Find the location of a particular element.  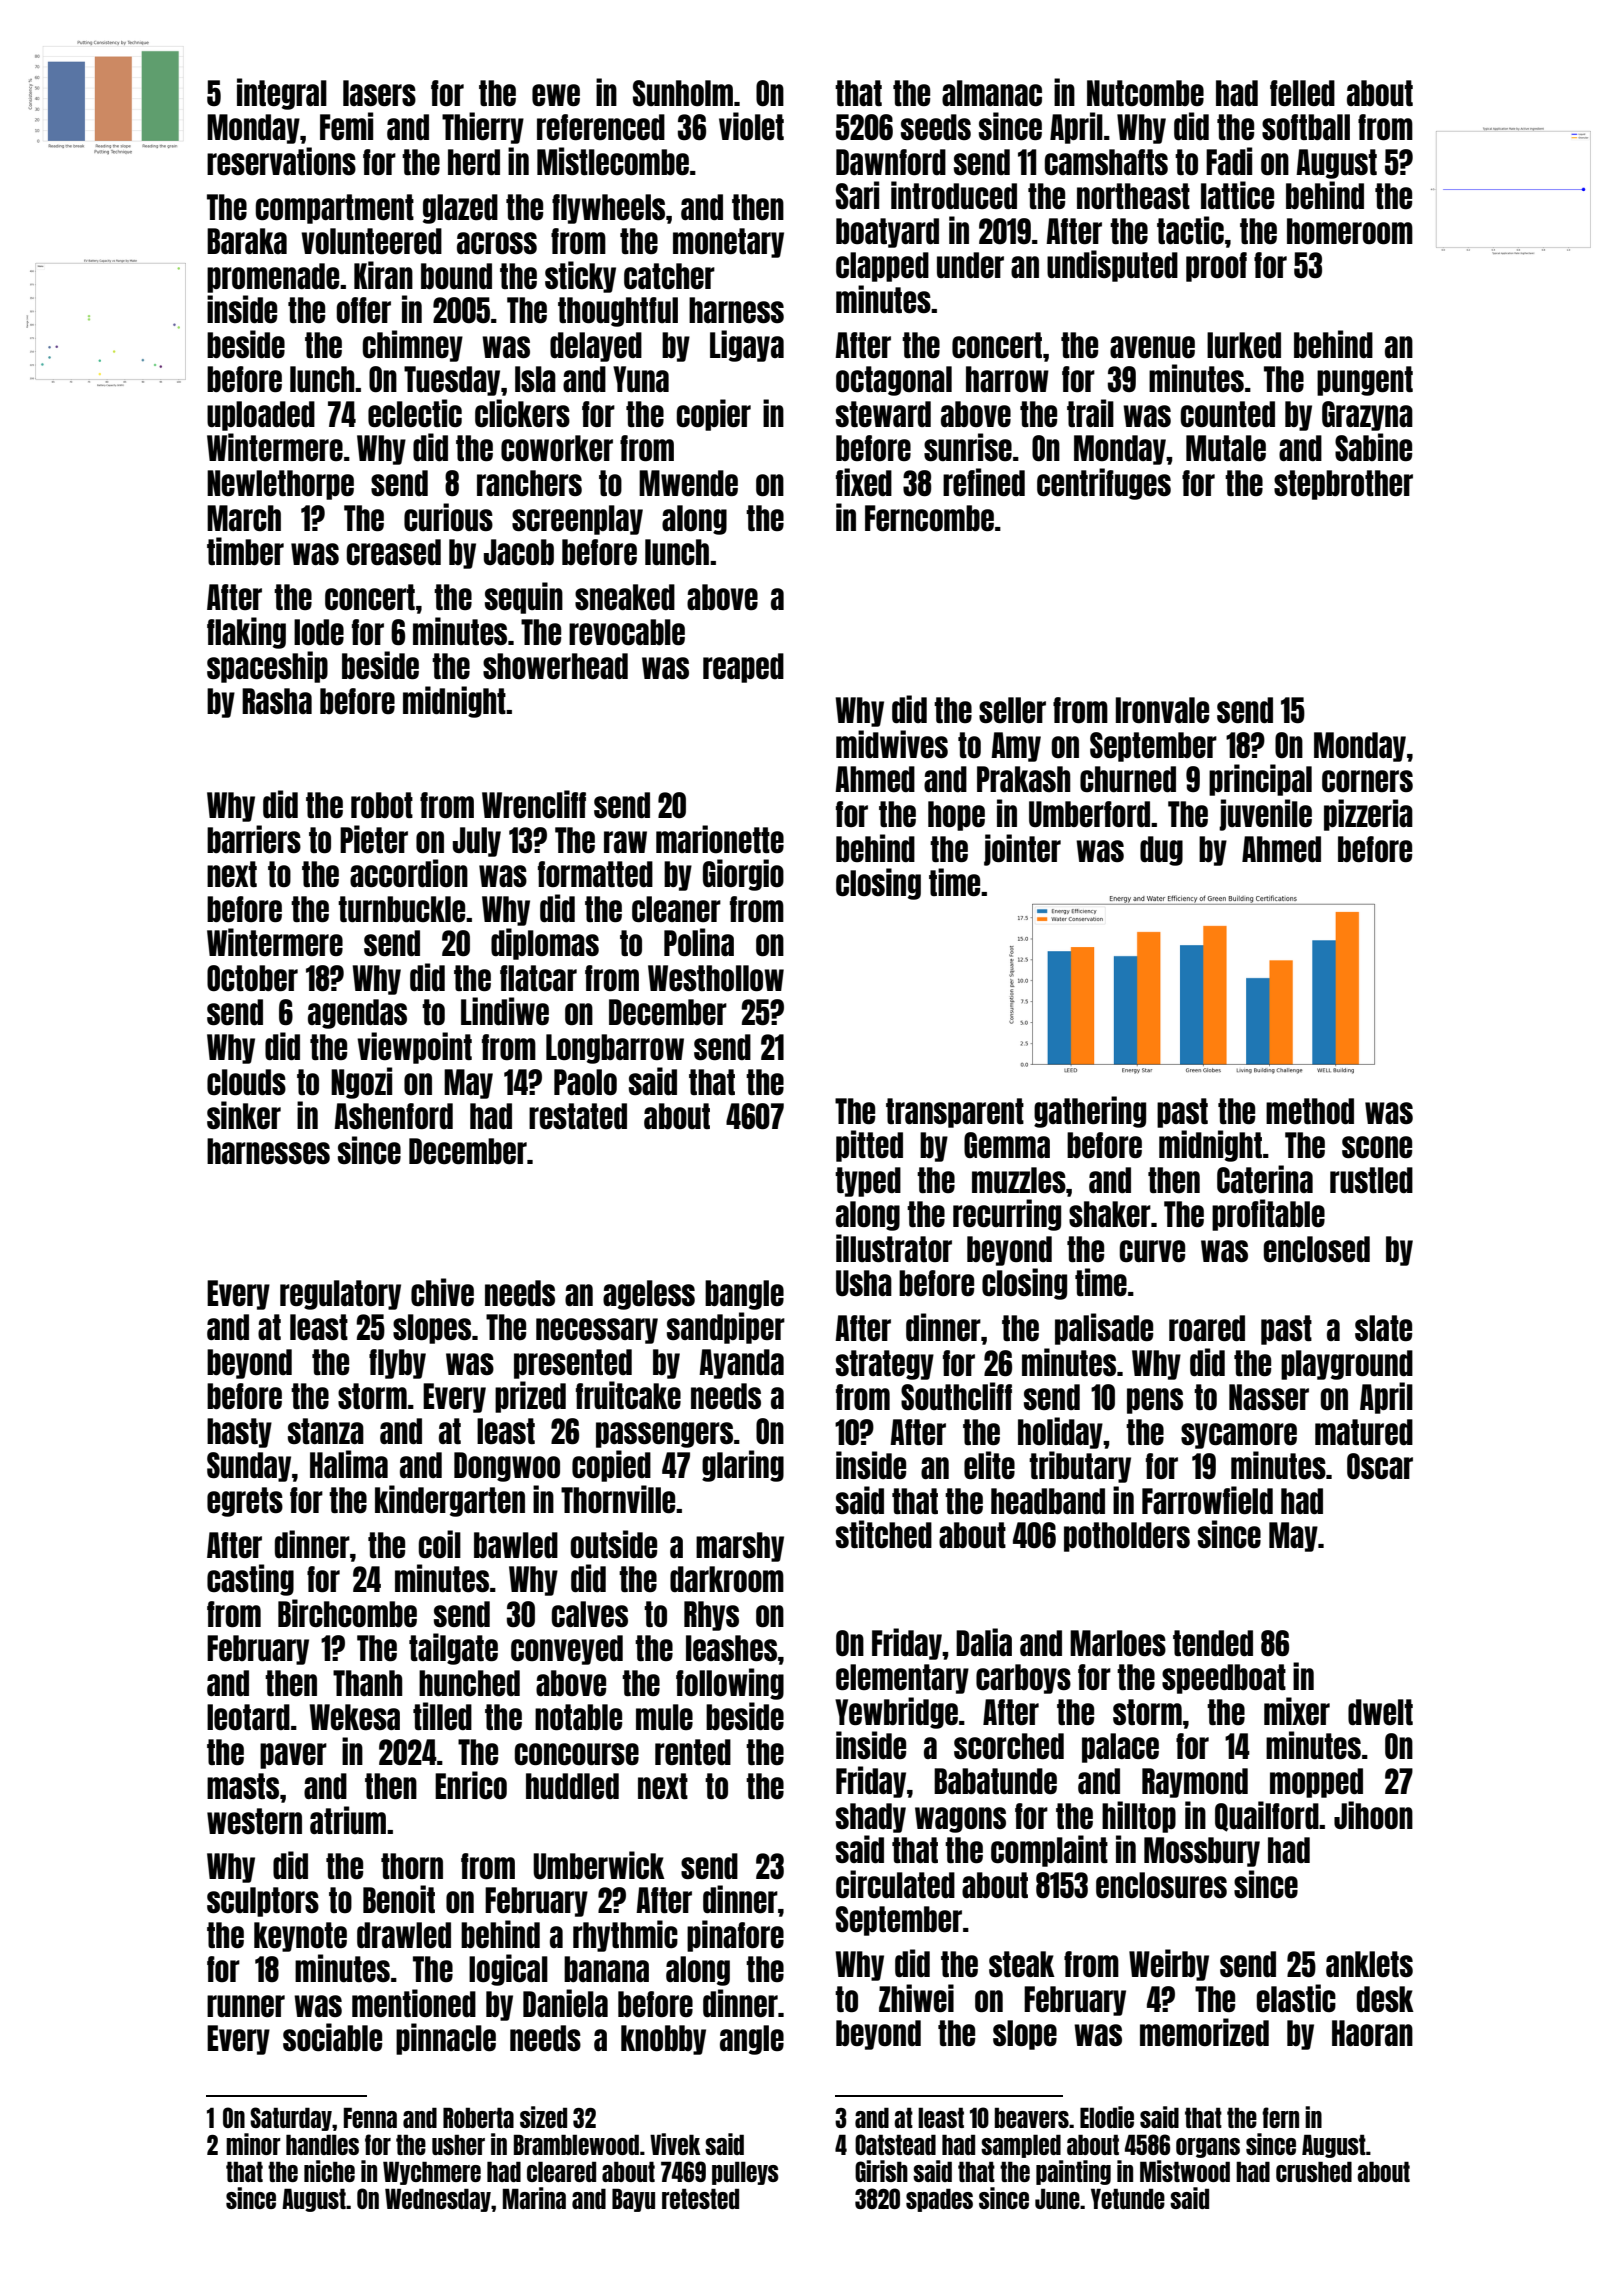

Mwende is located at coordinates (688, 483).
